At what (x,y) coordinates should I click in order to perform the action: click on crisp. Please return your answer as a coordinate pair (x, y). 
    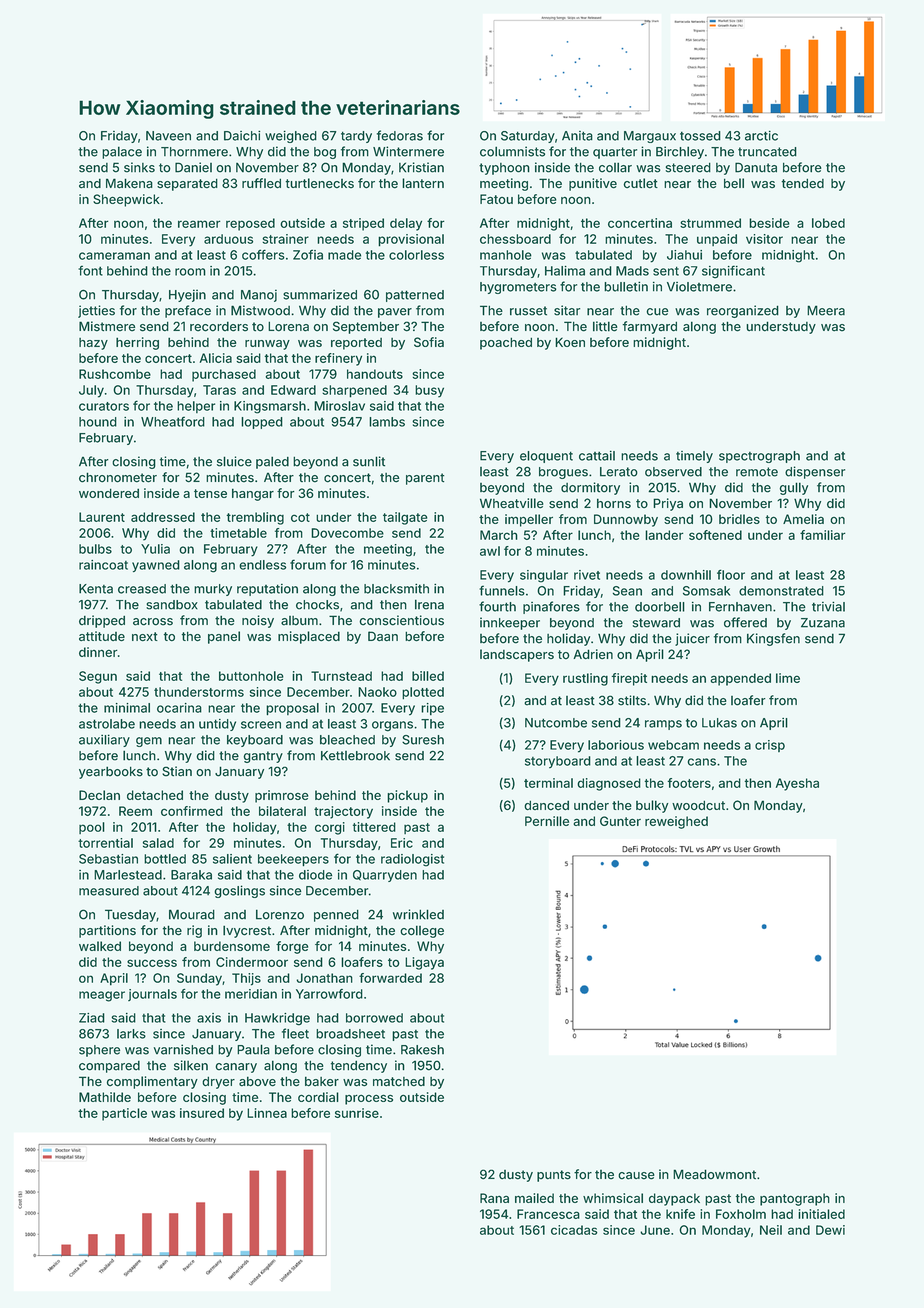
    Looking at the image, I should click on (770, 746).
